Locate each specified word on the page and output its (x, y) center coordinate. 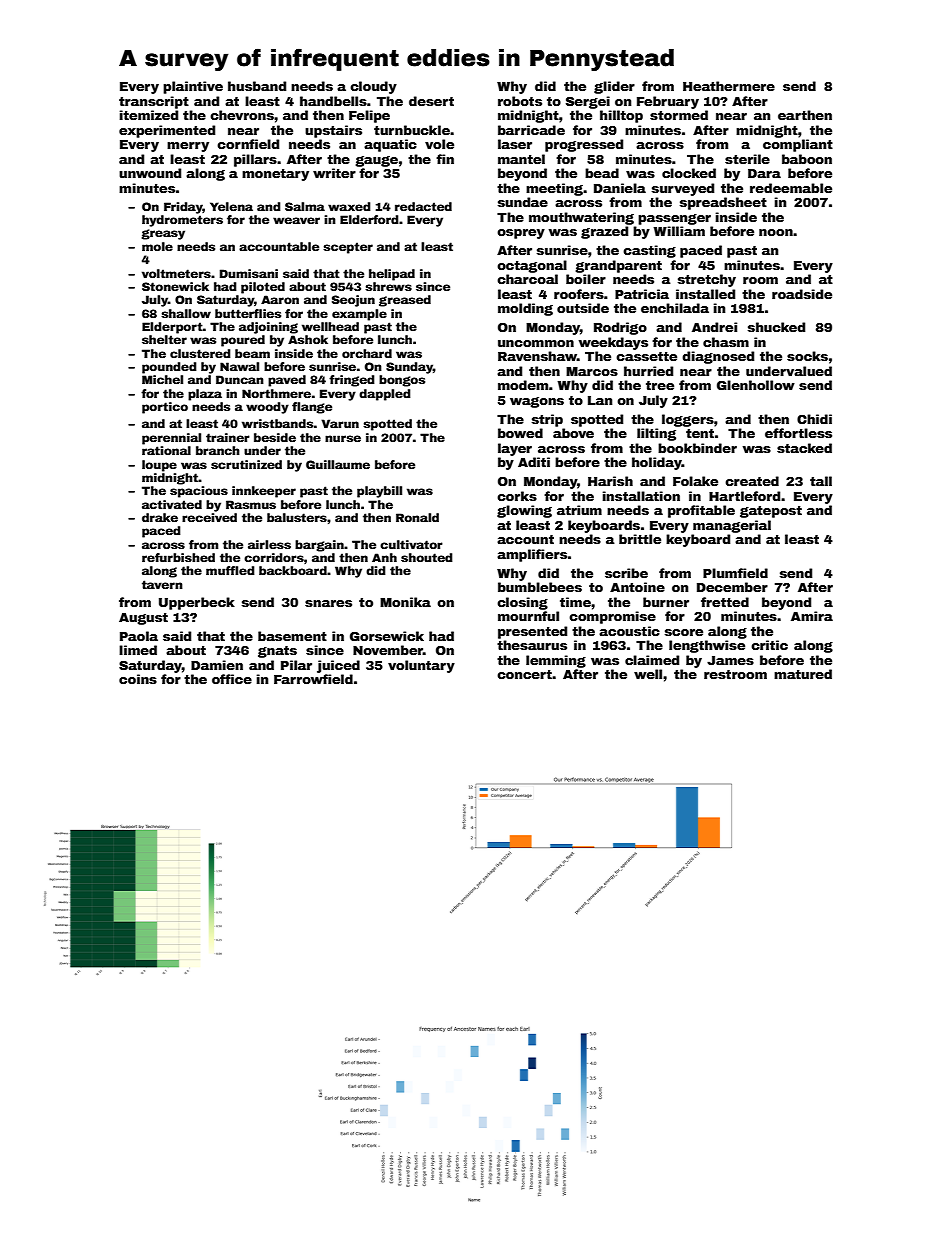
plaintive (193, 87)
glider (614, 87)
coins (138, 679)
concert (524, 674)
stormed (679, 115)
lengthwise (707, 646)
